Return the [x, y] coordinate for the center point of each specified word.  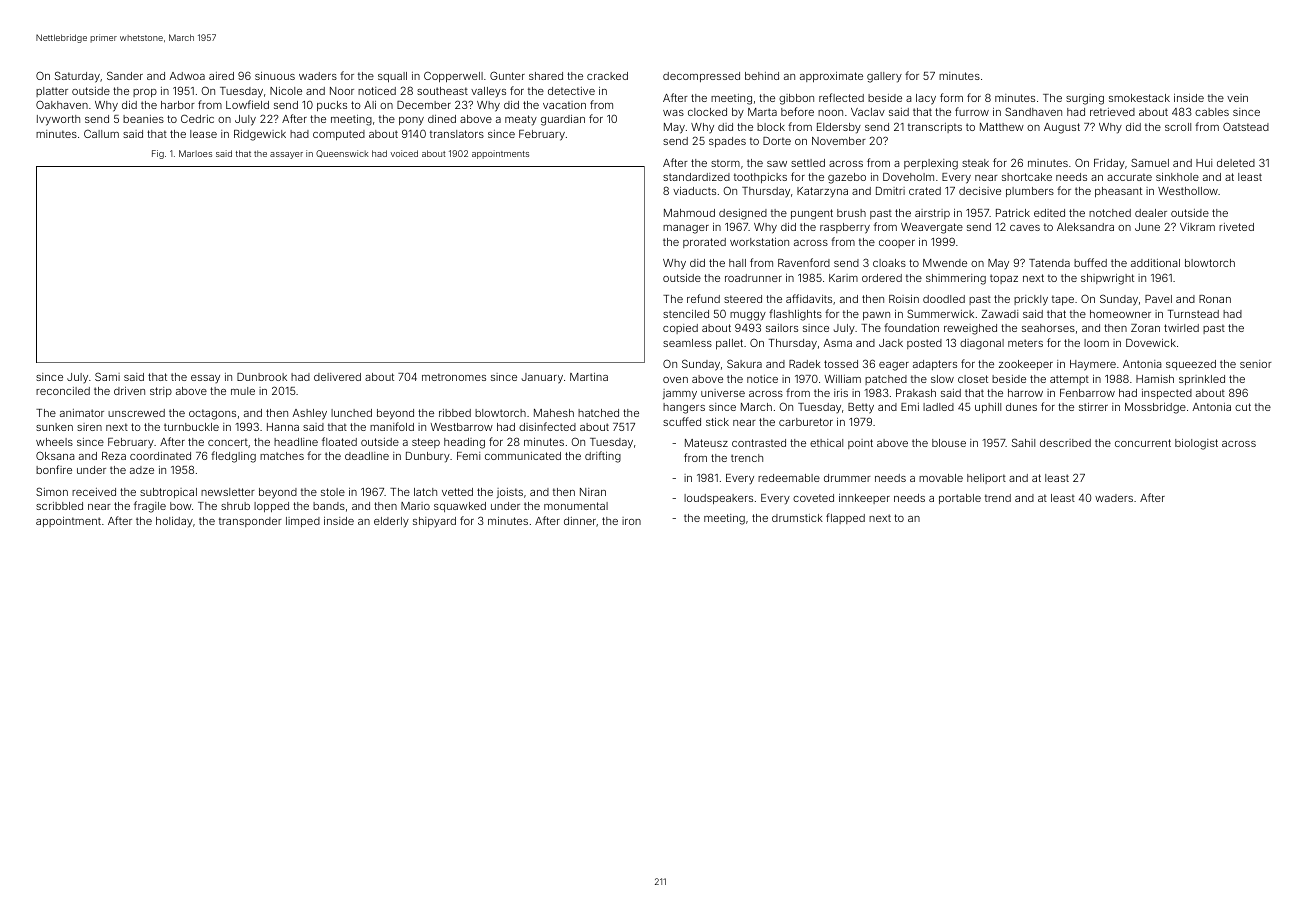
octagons [212, 414]
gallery [884, 77]
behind [762, 76]
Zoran [1145, 328]
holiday [174, 522]
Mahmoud [689, 213]
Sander [125, 75]
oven [675, 380]
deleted [1236, 163]
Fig [158, 154]
